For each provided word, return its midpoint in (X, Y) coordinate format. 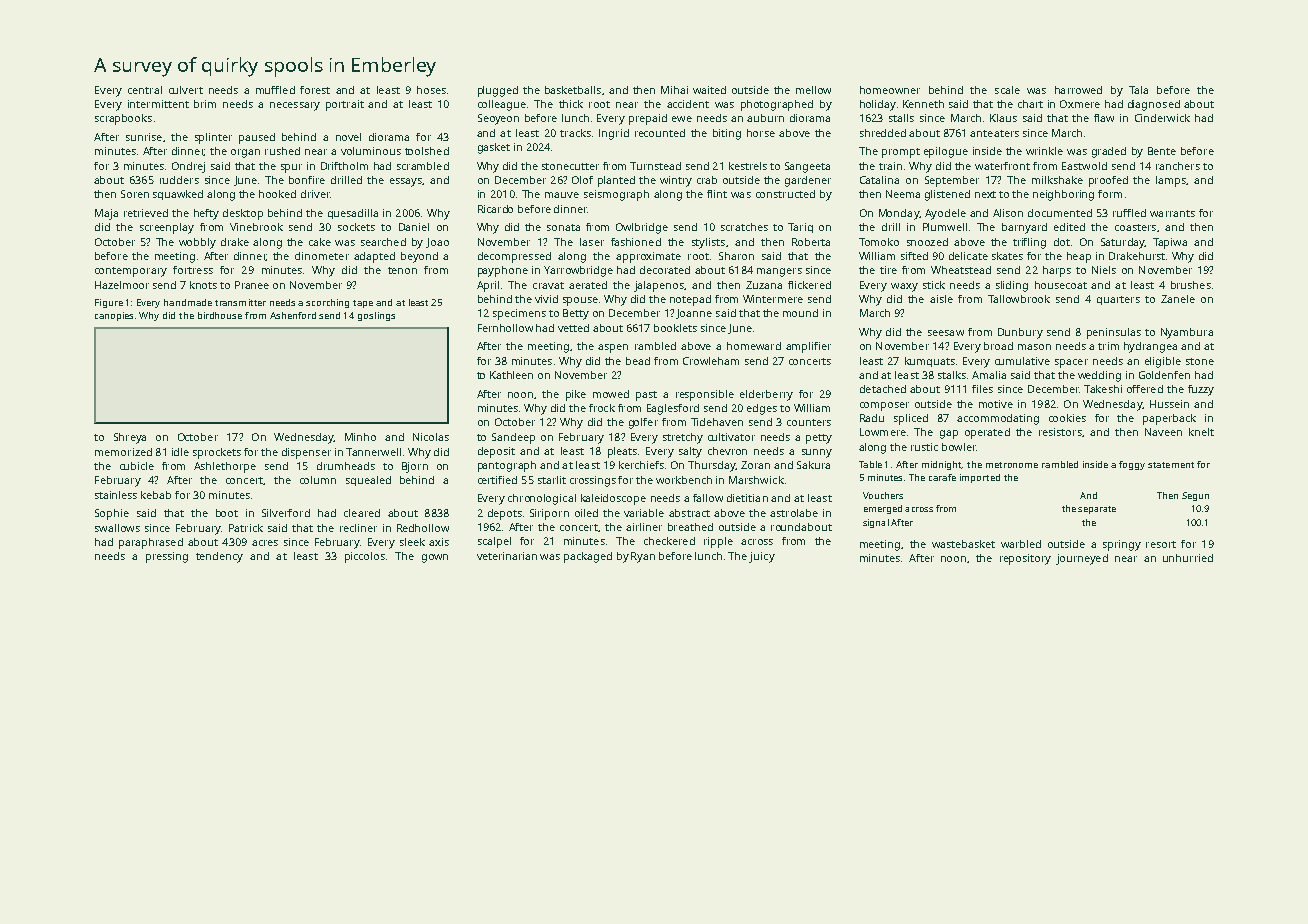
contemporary (131, 272)
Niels (1104, 270)
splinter (213, 138)
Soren (135, 194)
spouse (580, 301)
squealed (368, 481)
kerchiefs (641, 465)
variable (644, 513)
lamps (1171, 181)
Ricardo (495, 209)
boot (227, 513)
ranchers (1178, 166)
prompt (901, 153)
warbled (1021, 544)
